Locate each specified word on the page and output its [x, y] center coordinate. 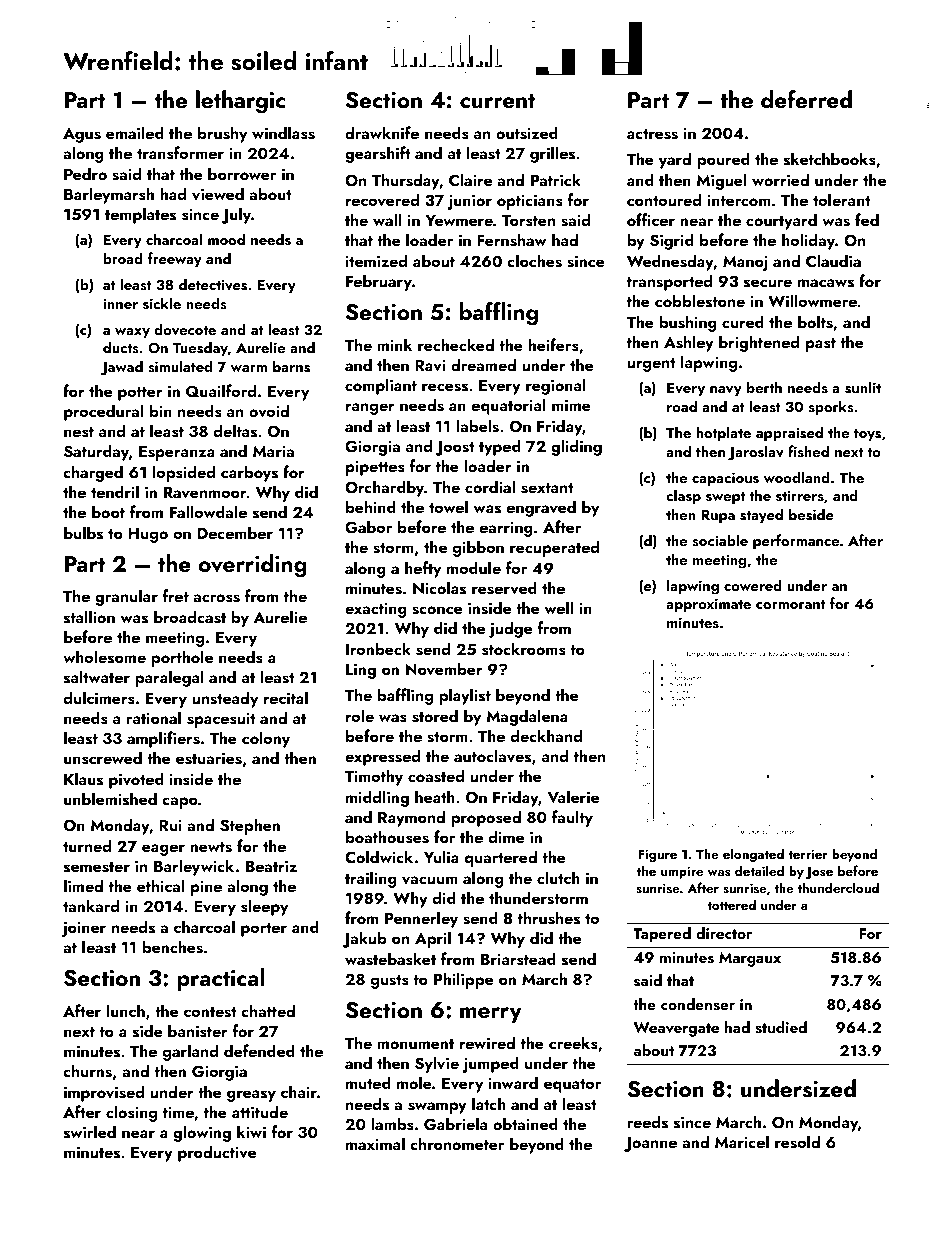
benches [172, 947]
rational [153, 717]
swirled [90, 1132]
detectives [213, 284]
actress [652, 134]
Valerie [573, 796]
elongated [753, 855]
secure [768, 283]
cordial [490, 486]
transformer [180, 153]
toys [867, 435]
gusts [390, 982]
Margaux [750, 959]
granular [126, 597]
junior [469, 202]
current [498, 101]
